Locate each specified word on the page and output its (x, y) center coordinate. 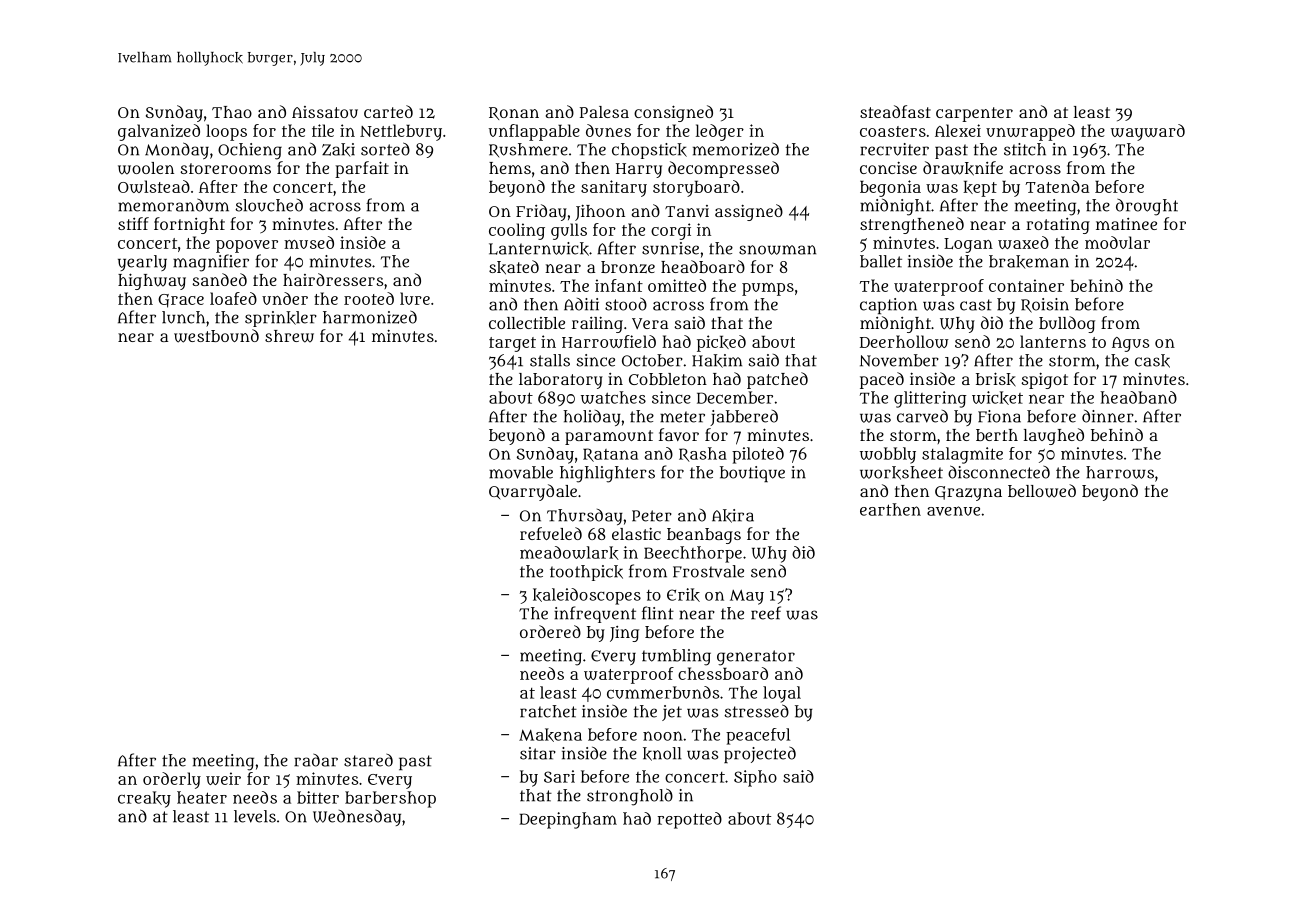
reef (766, 613)
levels (255, 816)
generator (756, 658)
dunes (608, 130)
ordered (550, 631)
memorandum (173, 205)
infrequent (595, 614)
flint (658, 613)
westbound (216, 336)
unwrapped (1030, 132)
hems (510, 168)
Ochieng (250, 151)
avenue (953, 511)
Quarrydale (533, 492)
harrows (1120, 472)
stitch (1025, 149)
